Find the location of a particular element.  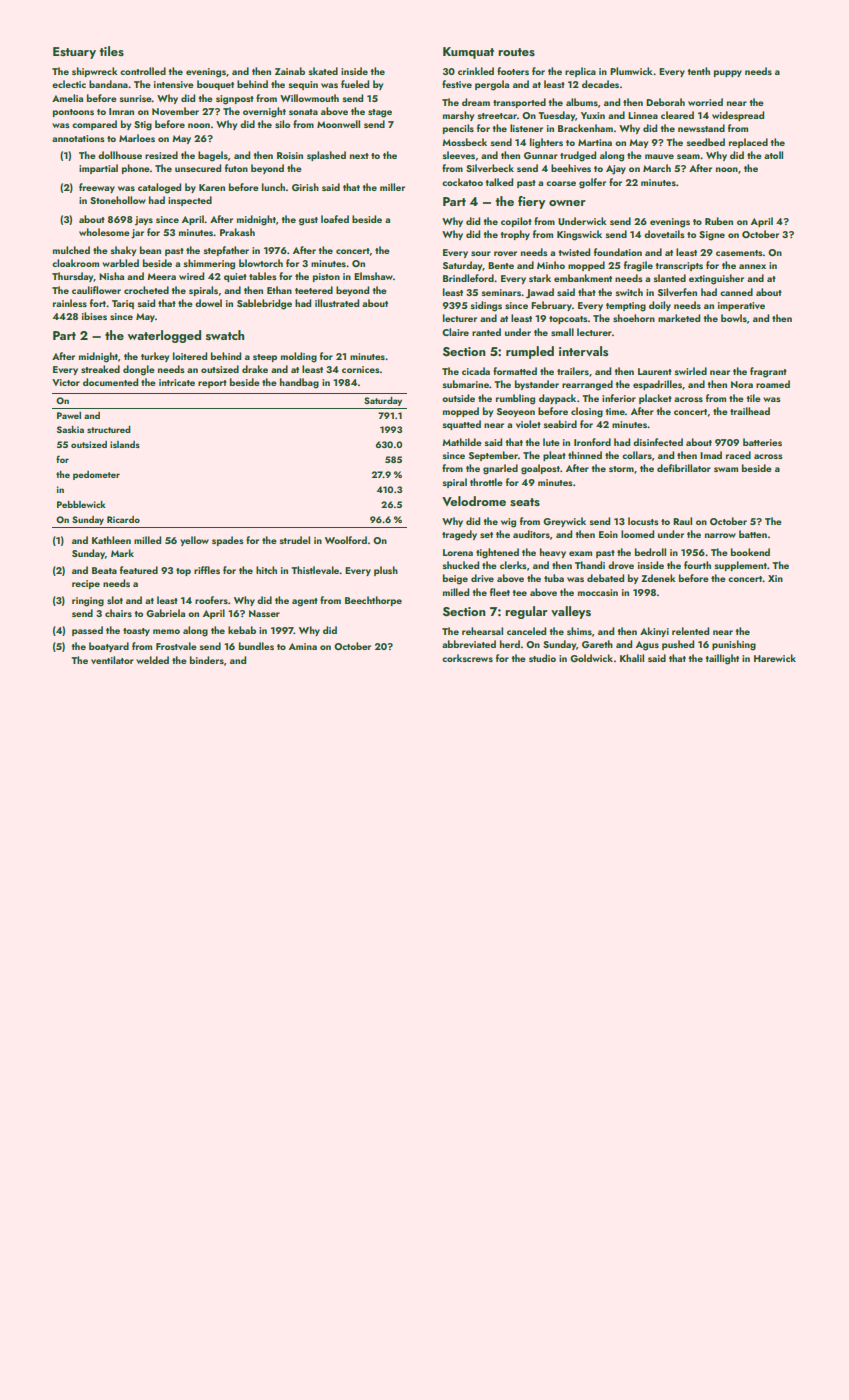

bean is located at coordinates (150, 250).
